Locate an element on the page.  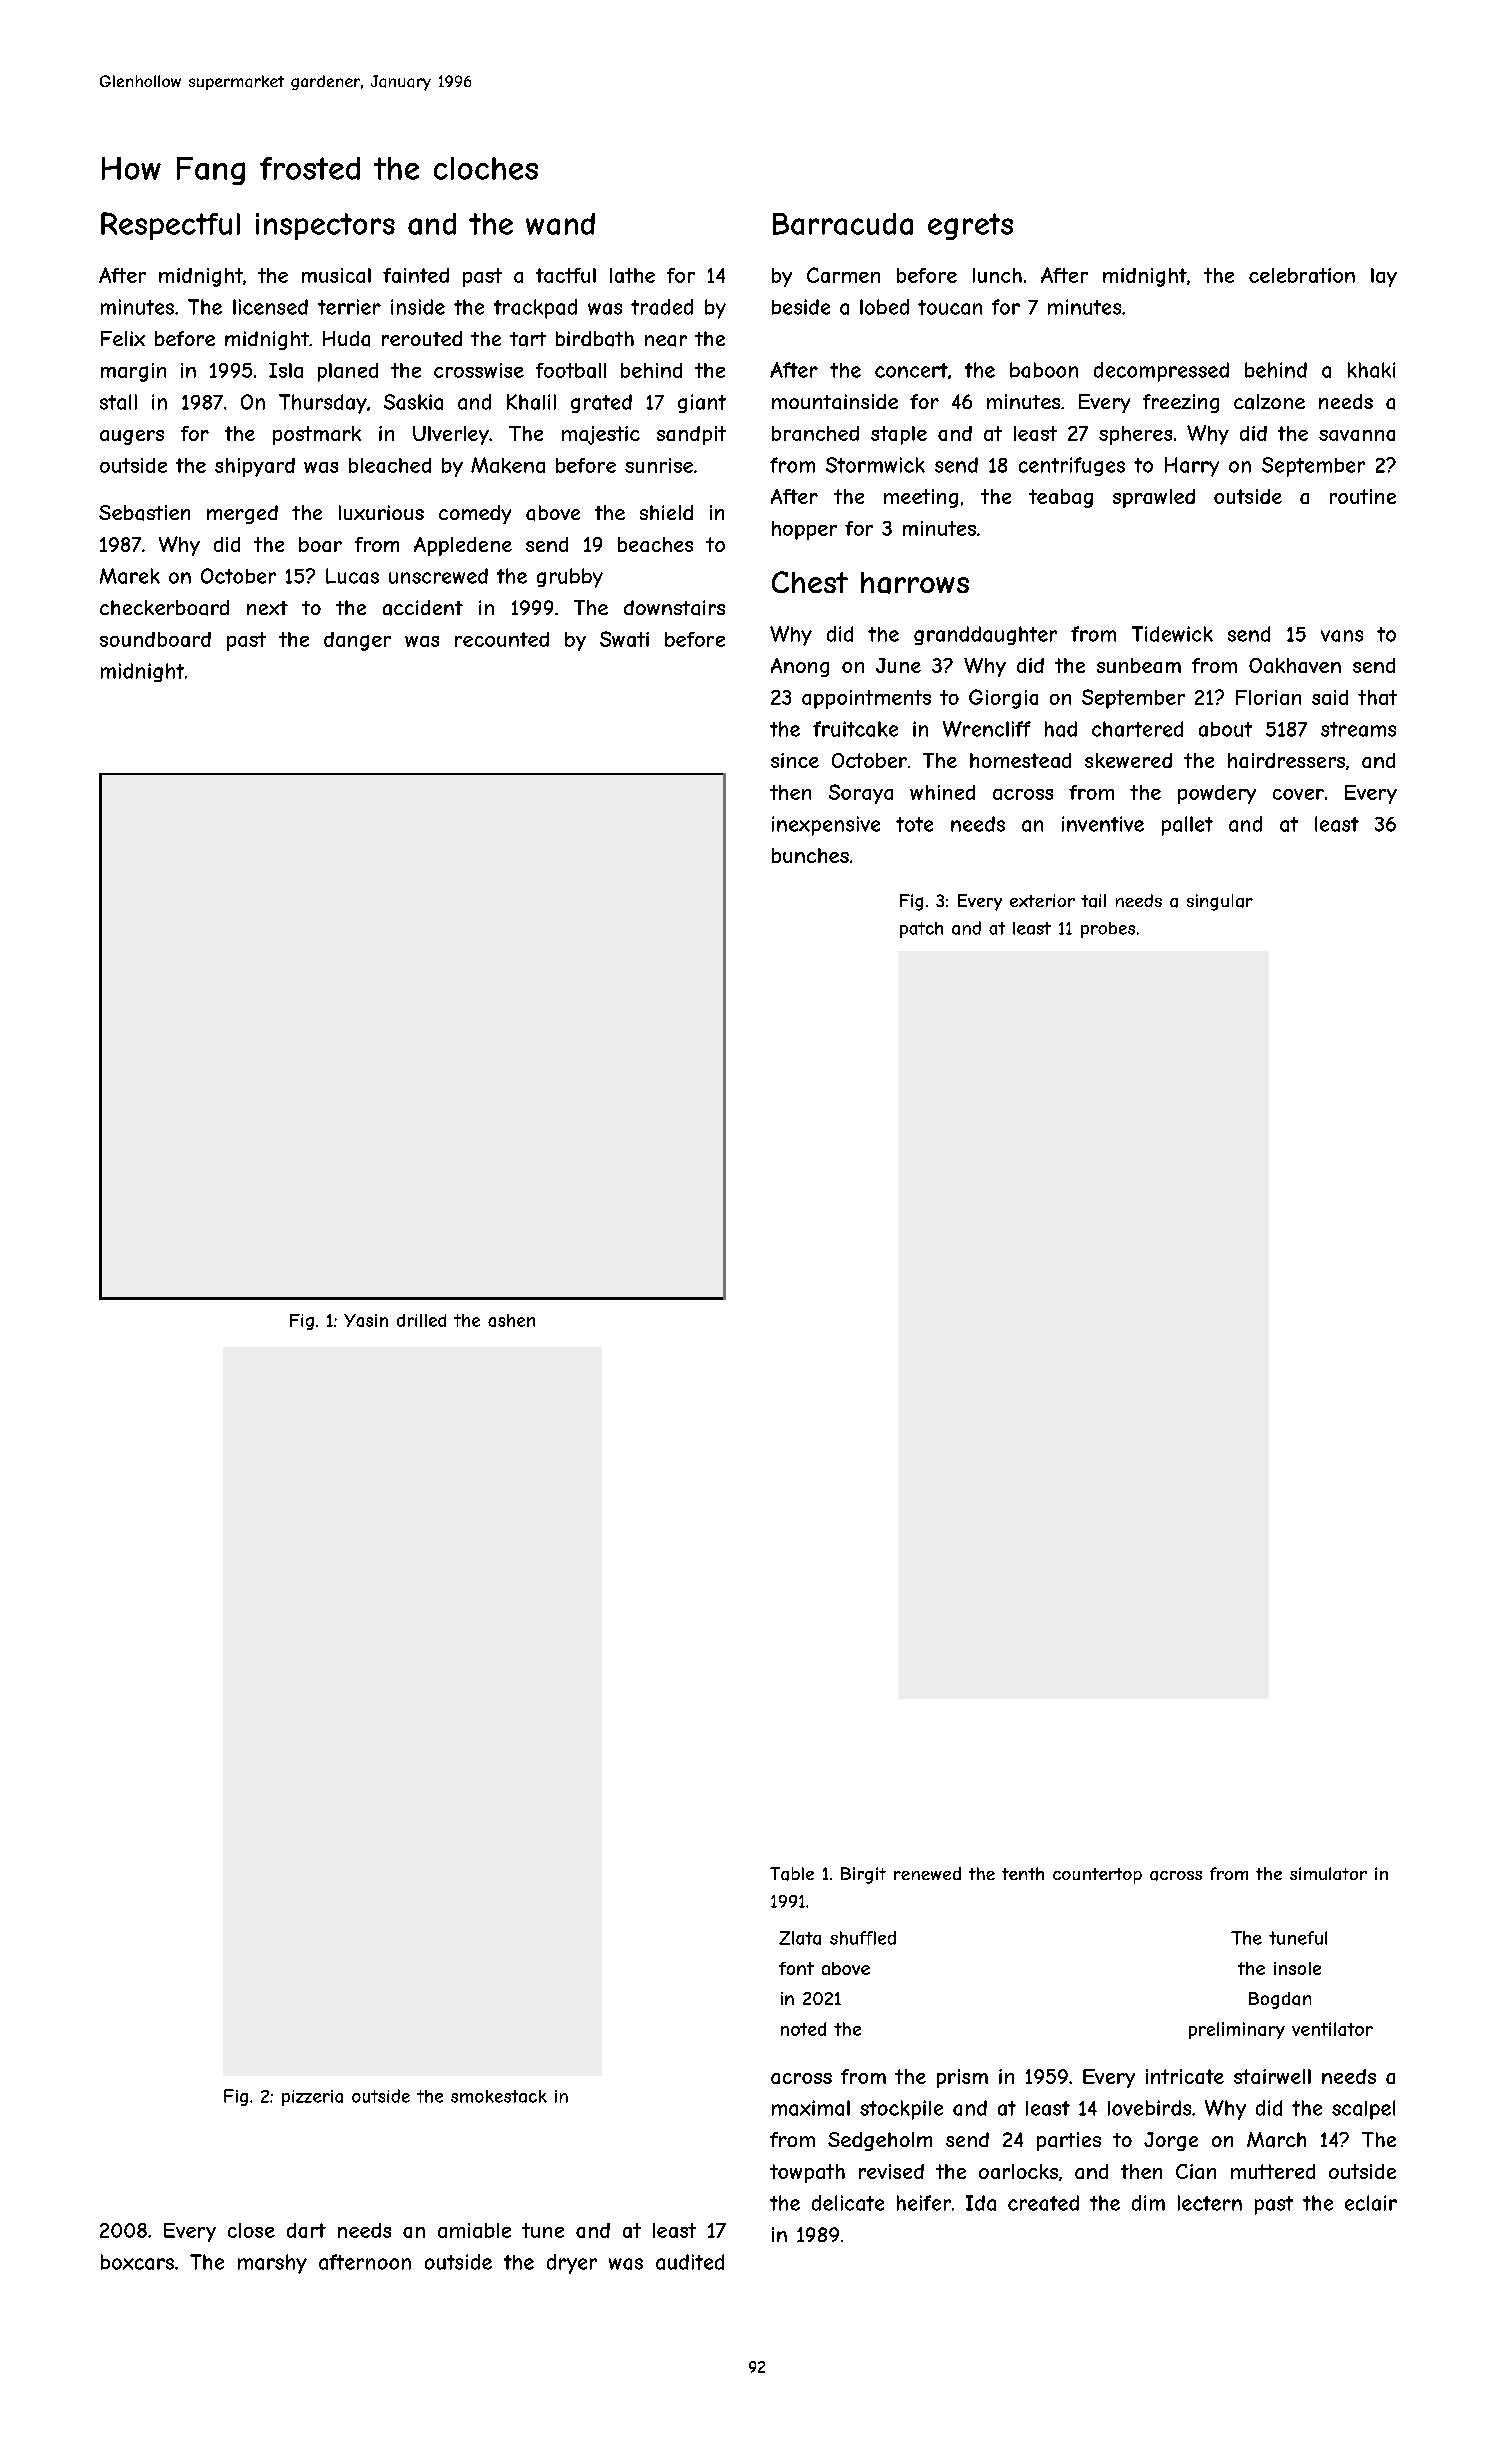
bunches is located at coordinates (810, 855).
